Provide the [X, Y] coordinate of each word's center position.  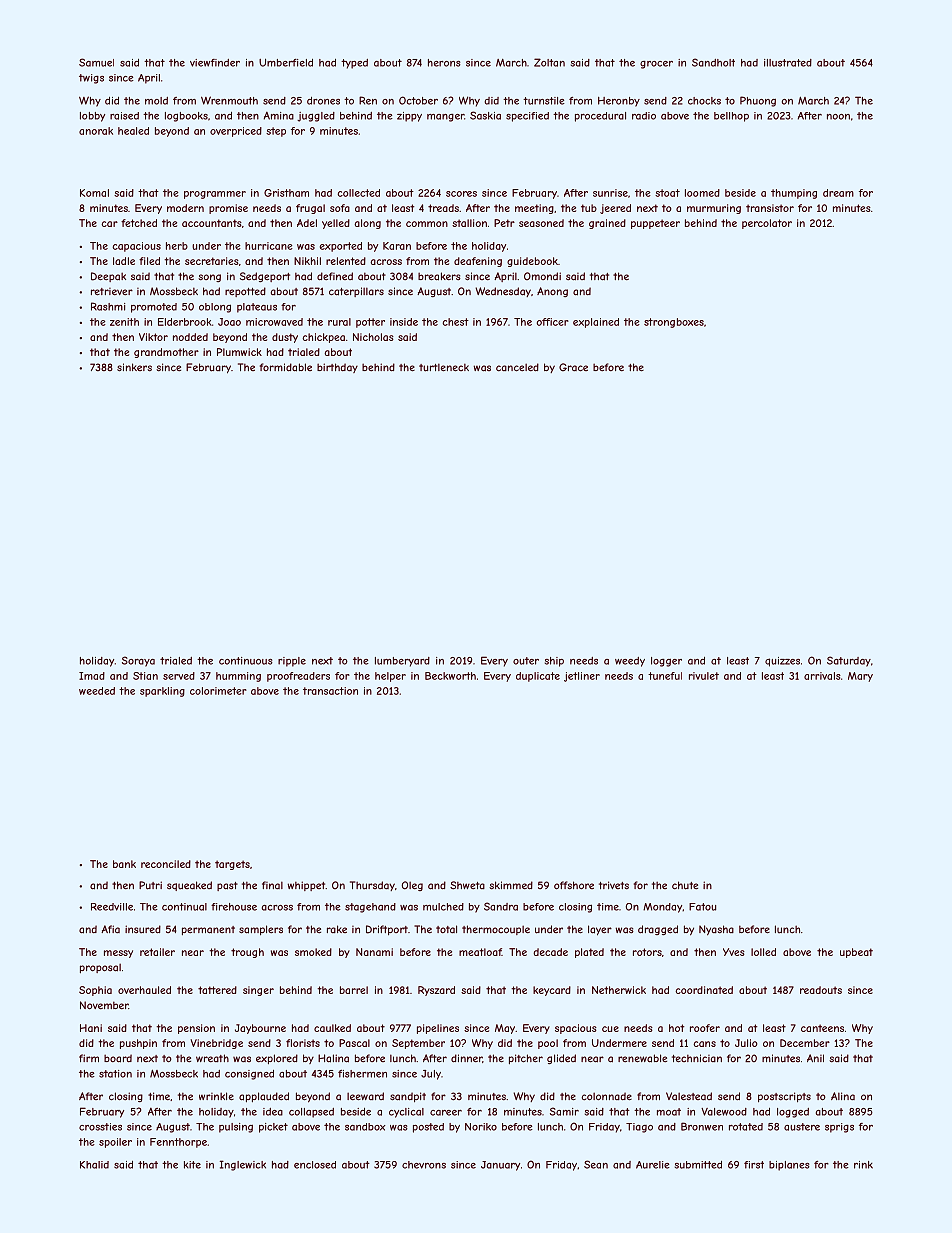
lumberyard [402, 662]
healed [133, 131]
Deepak [108, 277]
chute [685, 885]
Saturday [849, 661]
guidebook [532, 262]
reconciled [166, 864]
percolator [767, 224]
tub [589, 208]
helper [390, 677]
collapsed [311, 1113]
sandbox [365, 1127]
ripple [292, 662]
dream [838, 193]
